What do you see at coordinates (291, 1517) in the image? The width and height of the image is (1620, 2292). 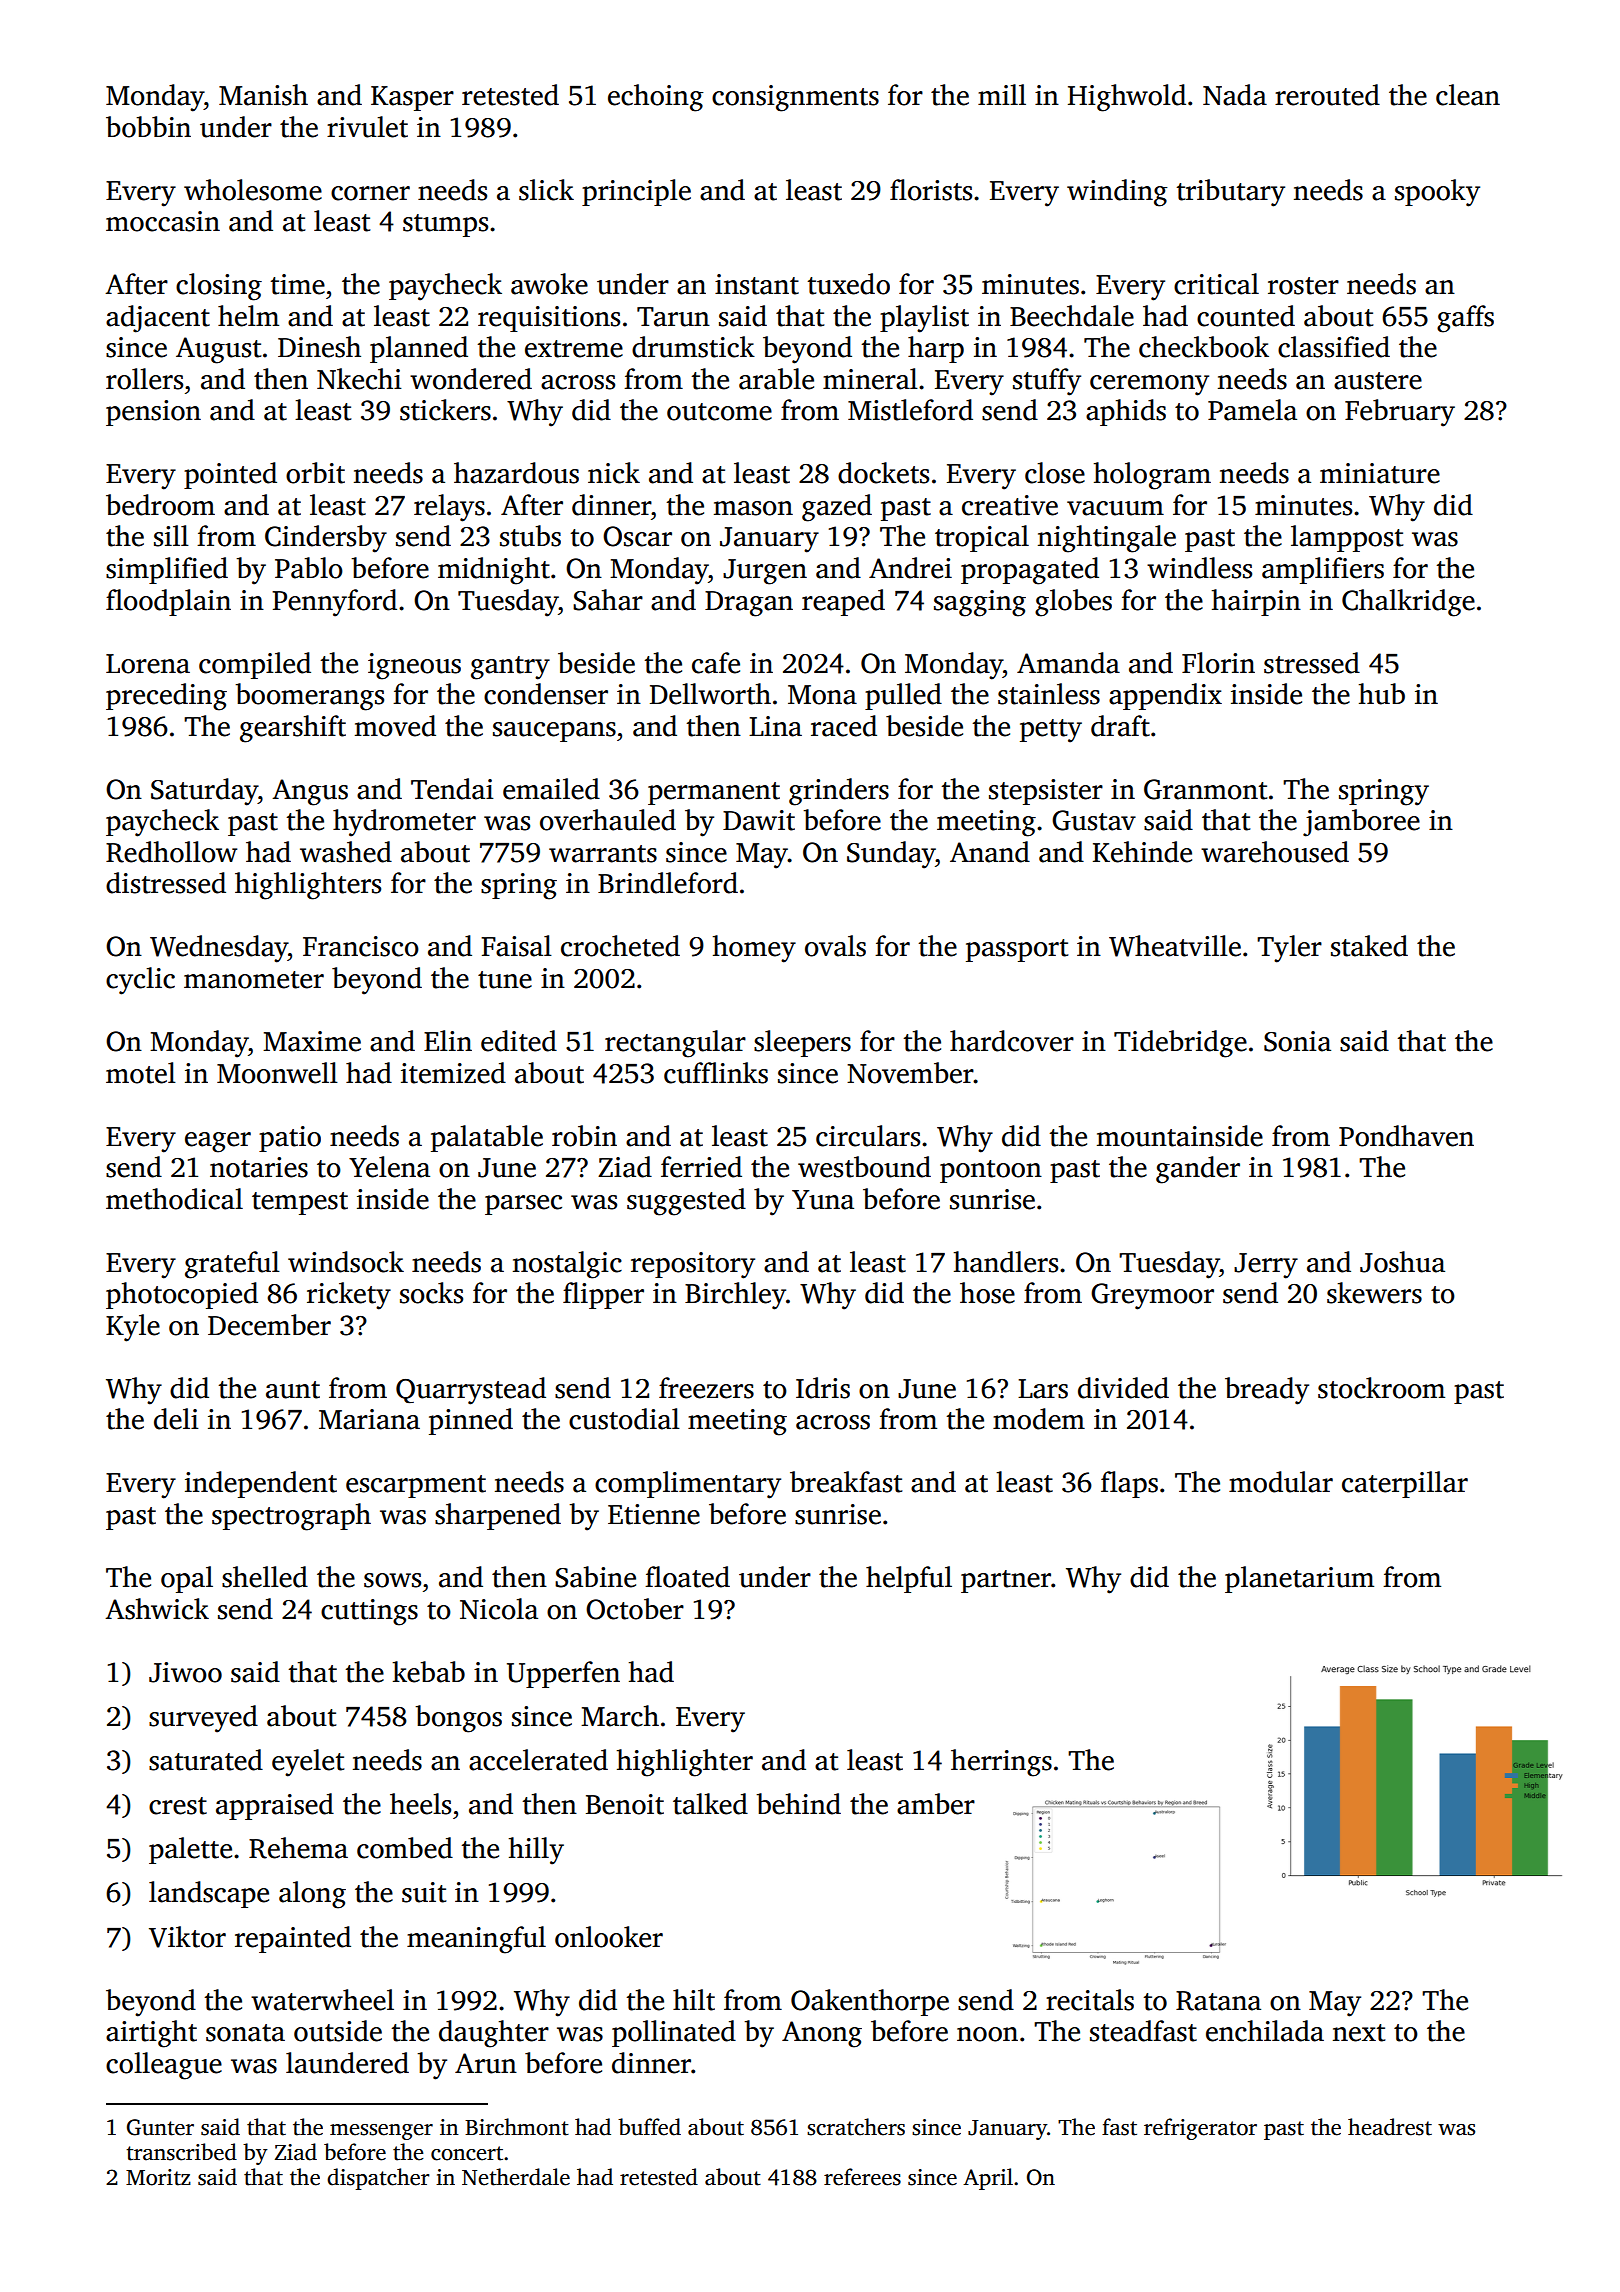 I see `spectrograph` at bounding box center [291, 1517].
